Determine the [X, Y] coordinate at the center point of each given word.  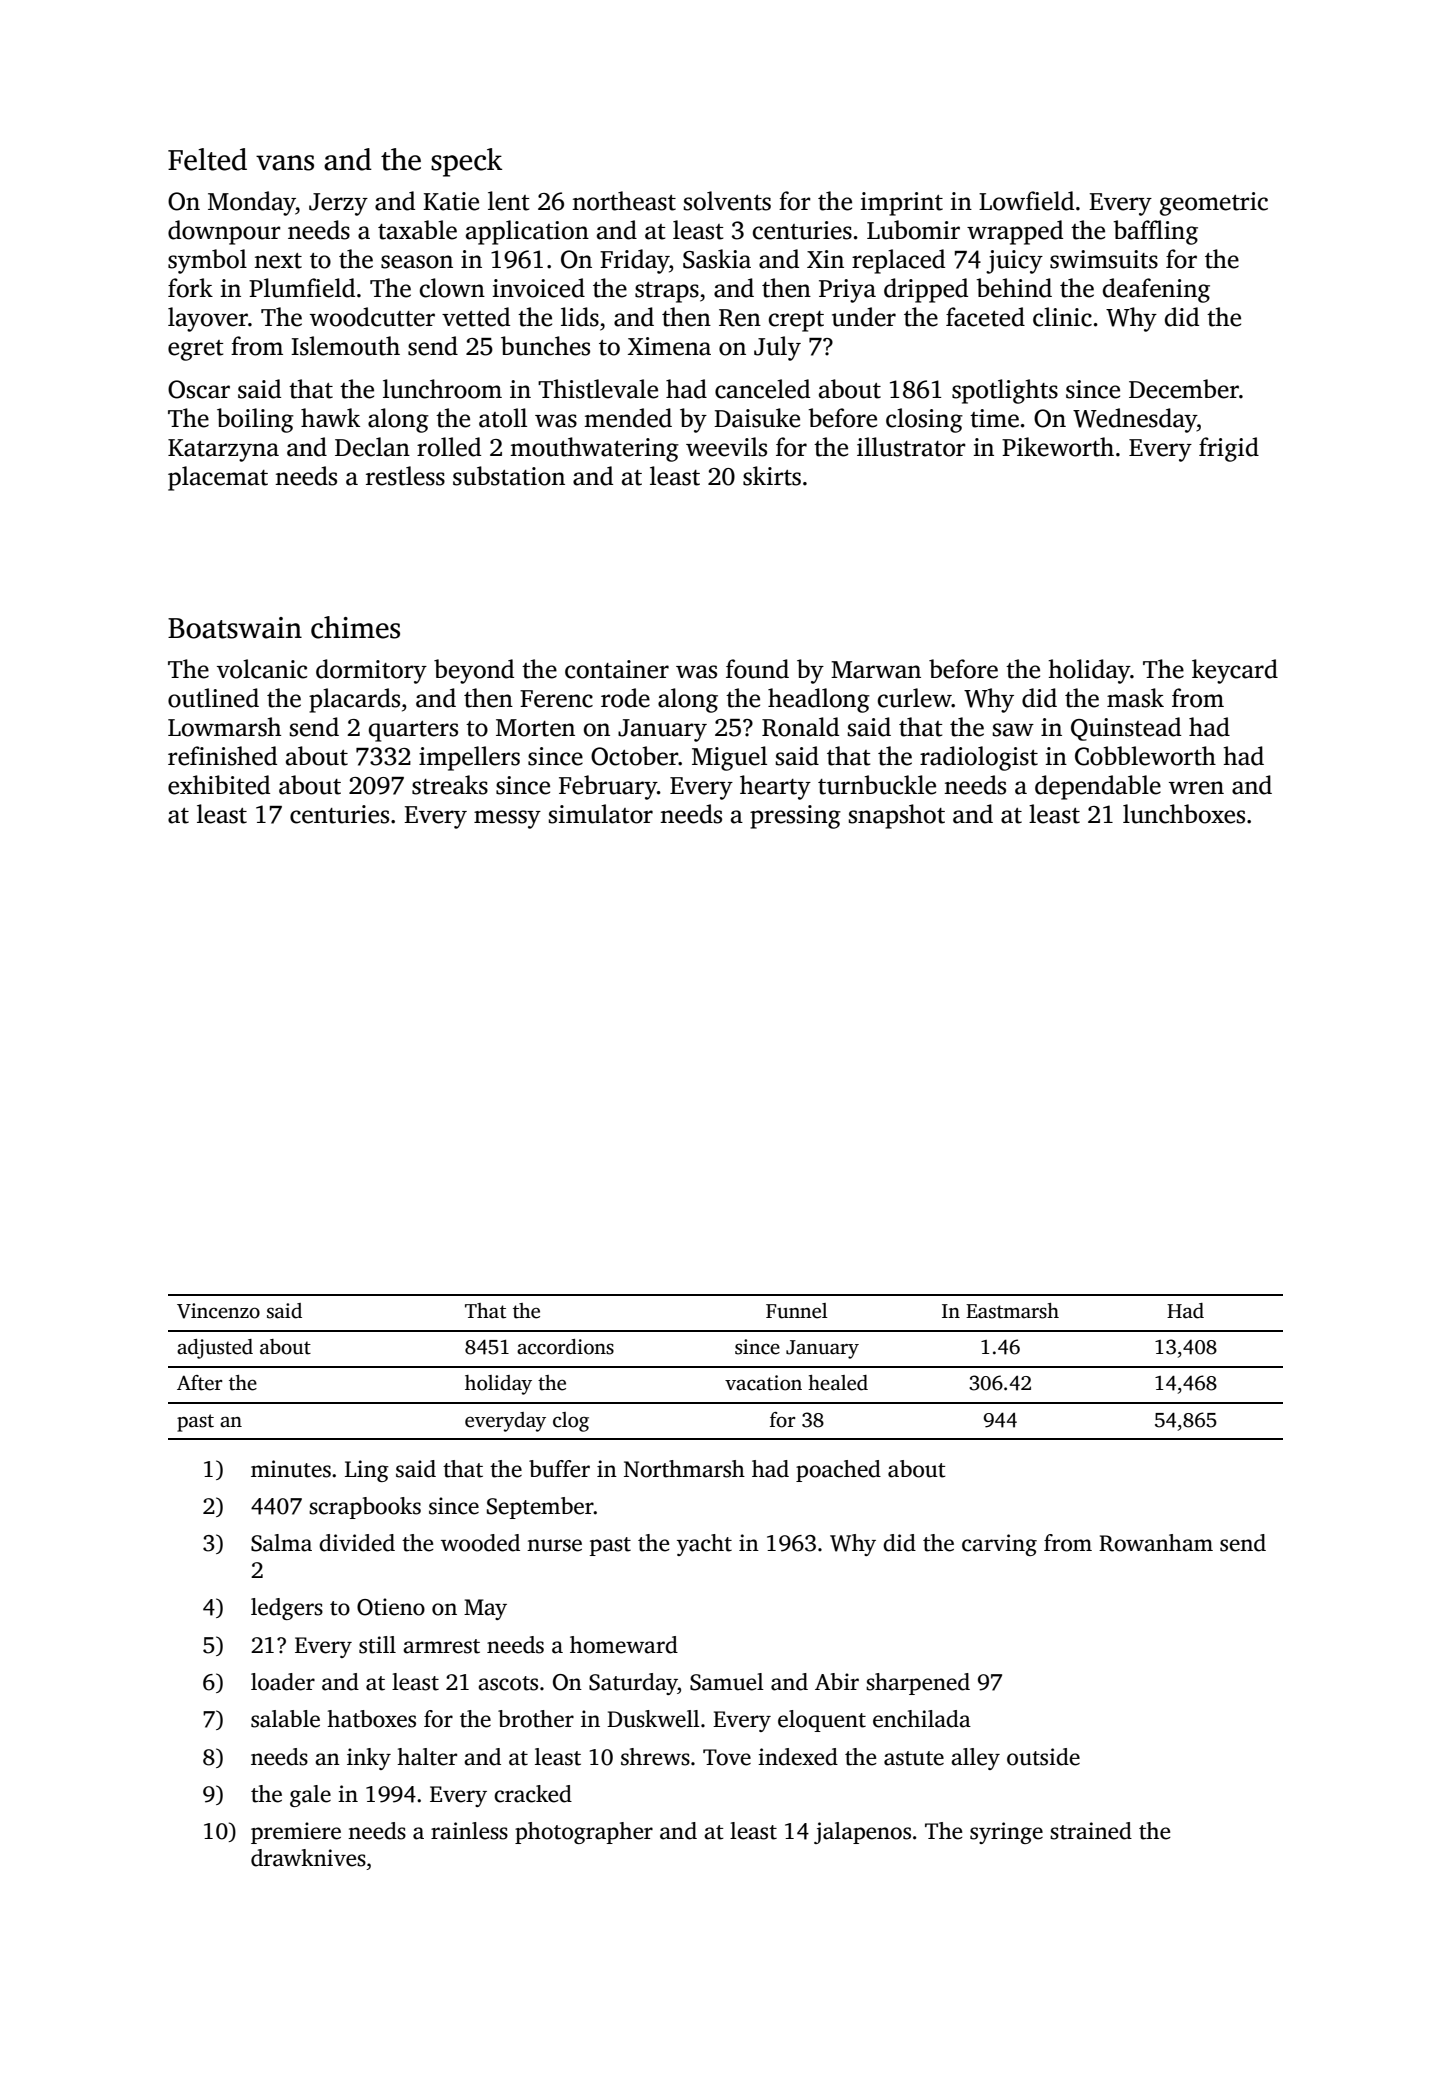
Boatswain [235, 628]
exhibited [219, 785]
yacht [704, 1545]
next [278, 261]
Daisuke [757, 418]
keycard [1235, 671]
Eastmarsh [1012, 1311]
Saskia [717, 259]
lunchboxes [1184, 814]
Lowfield [1026, 201]
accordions [565, 1347]
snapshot [897, 816]
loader [283, 1682]
